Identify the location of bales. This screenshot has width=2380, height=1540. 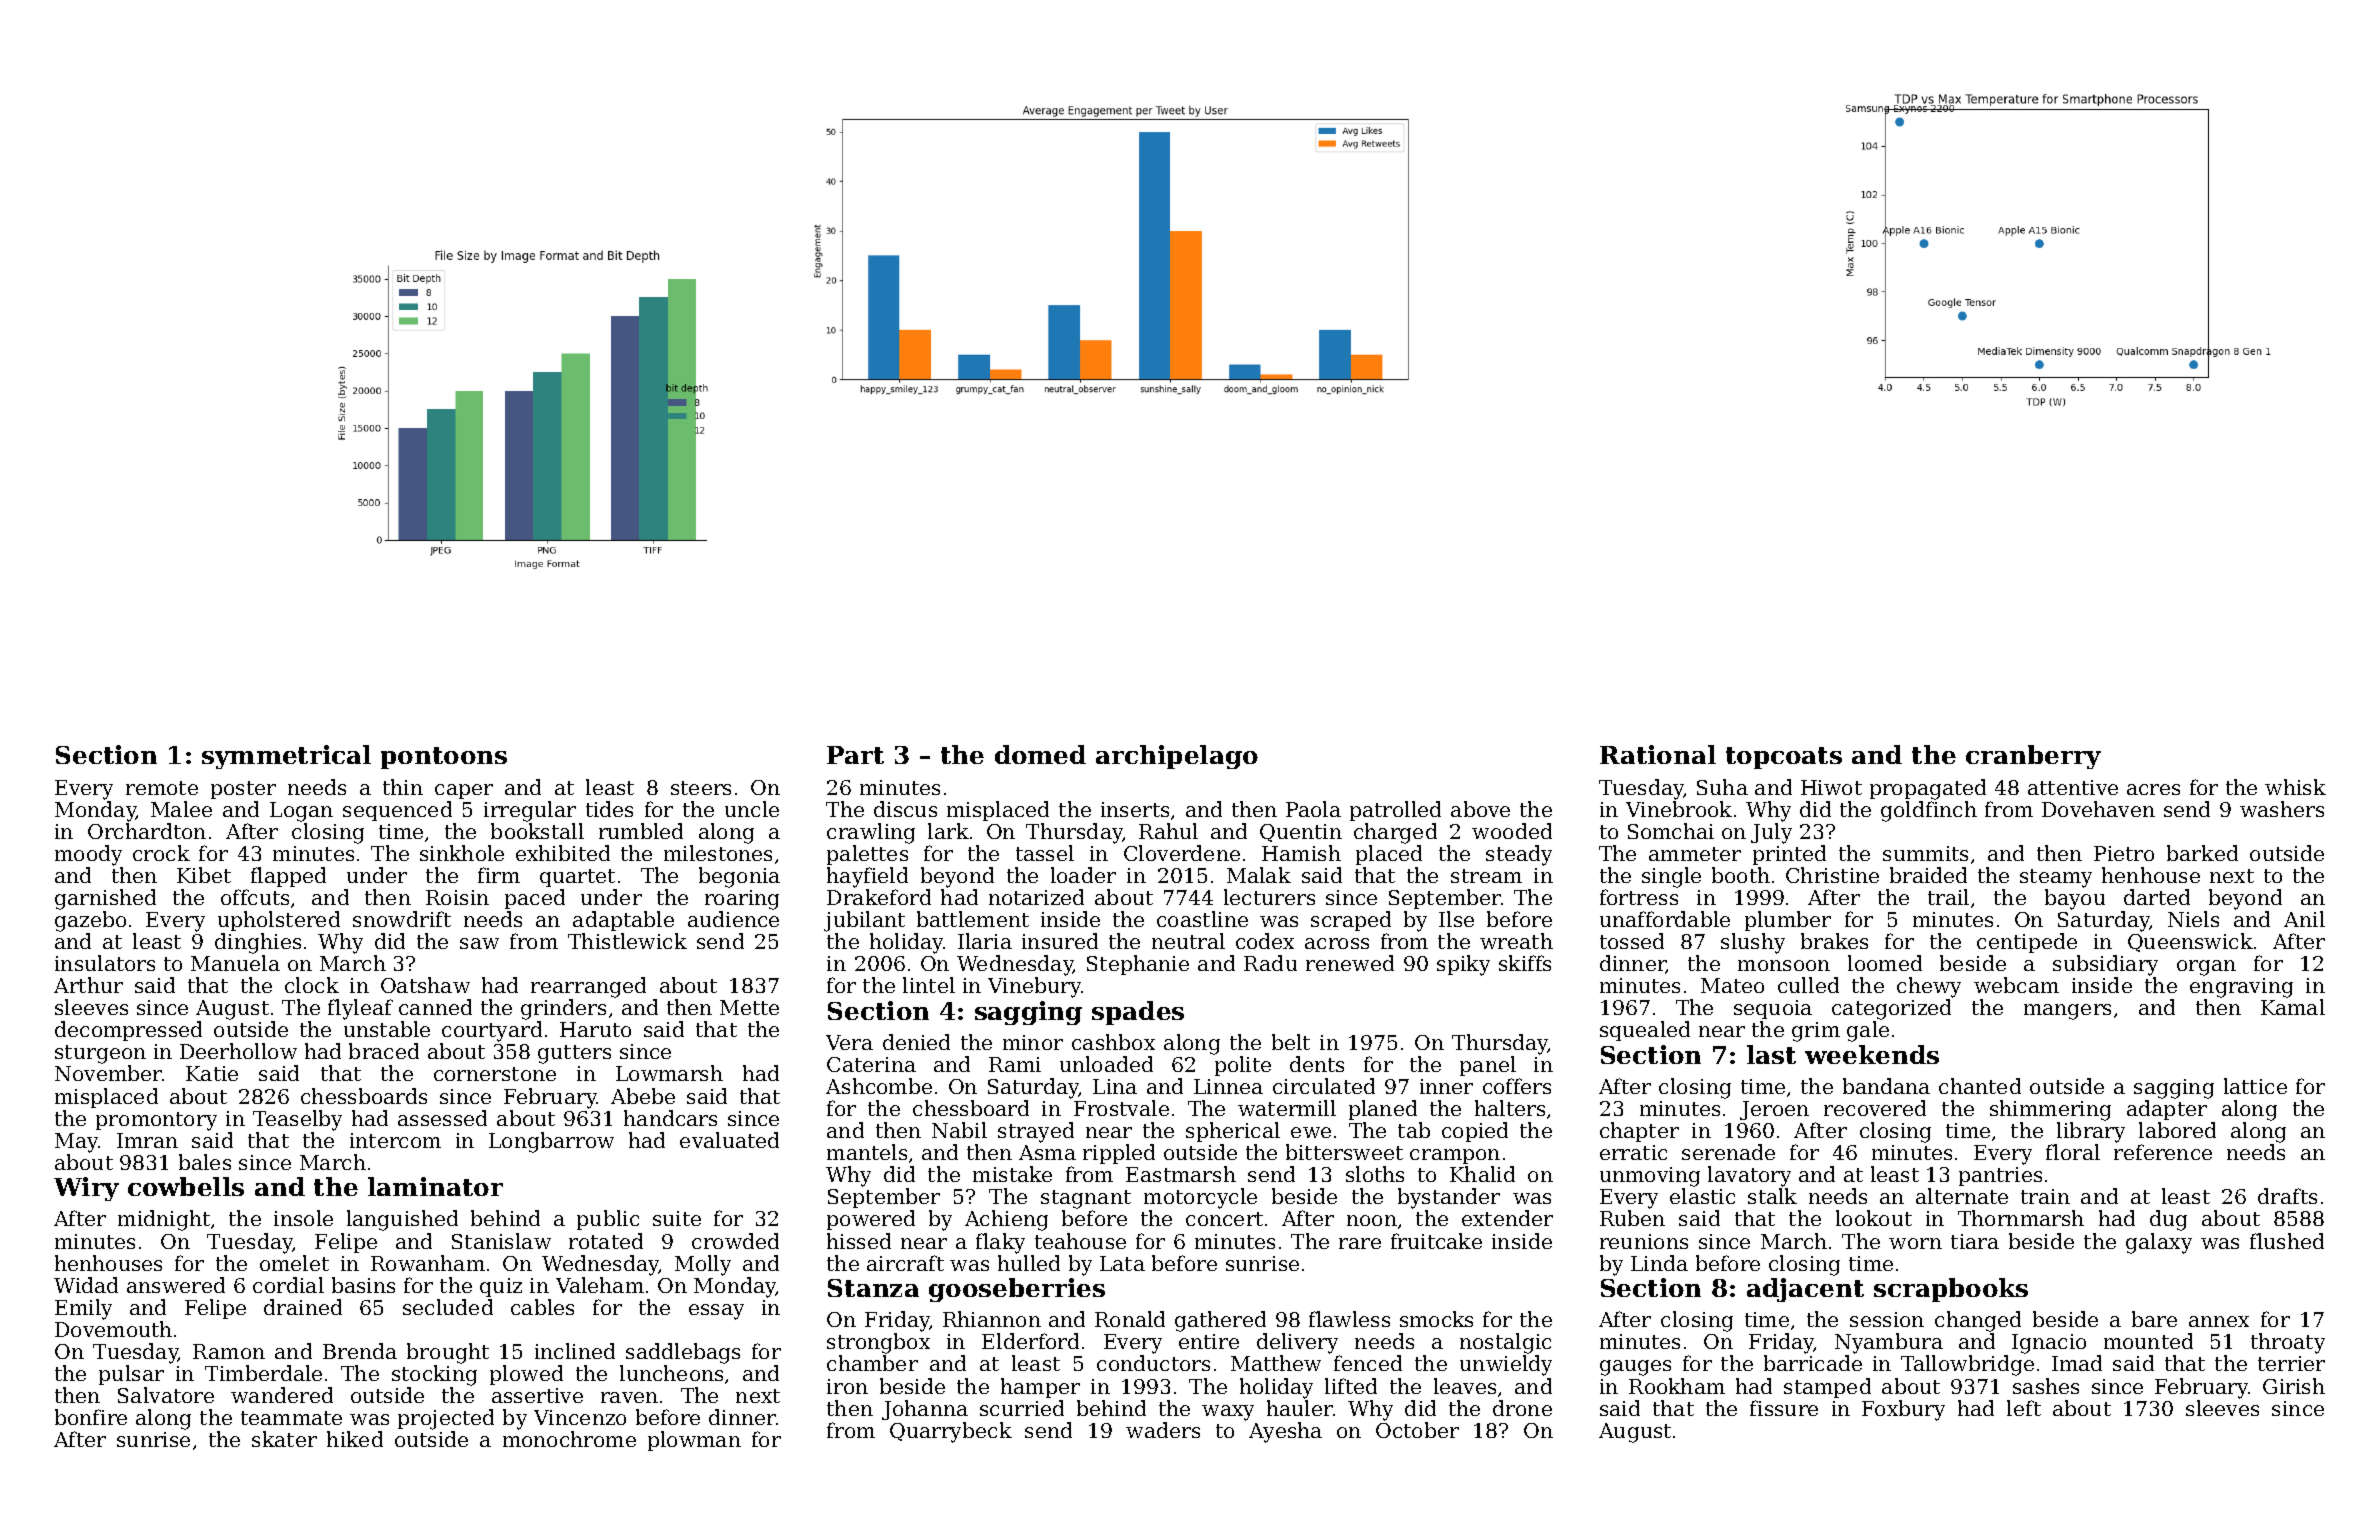
(205, 1162).
